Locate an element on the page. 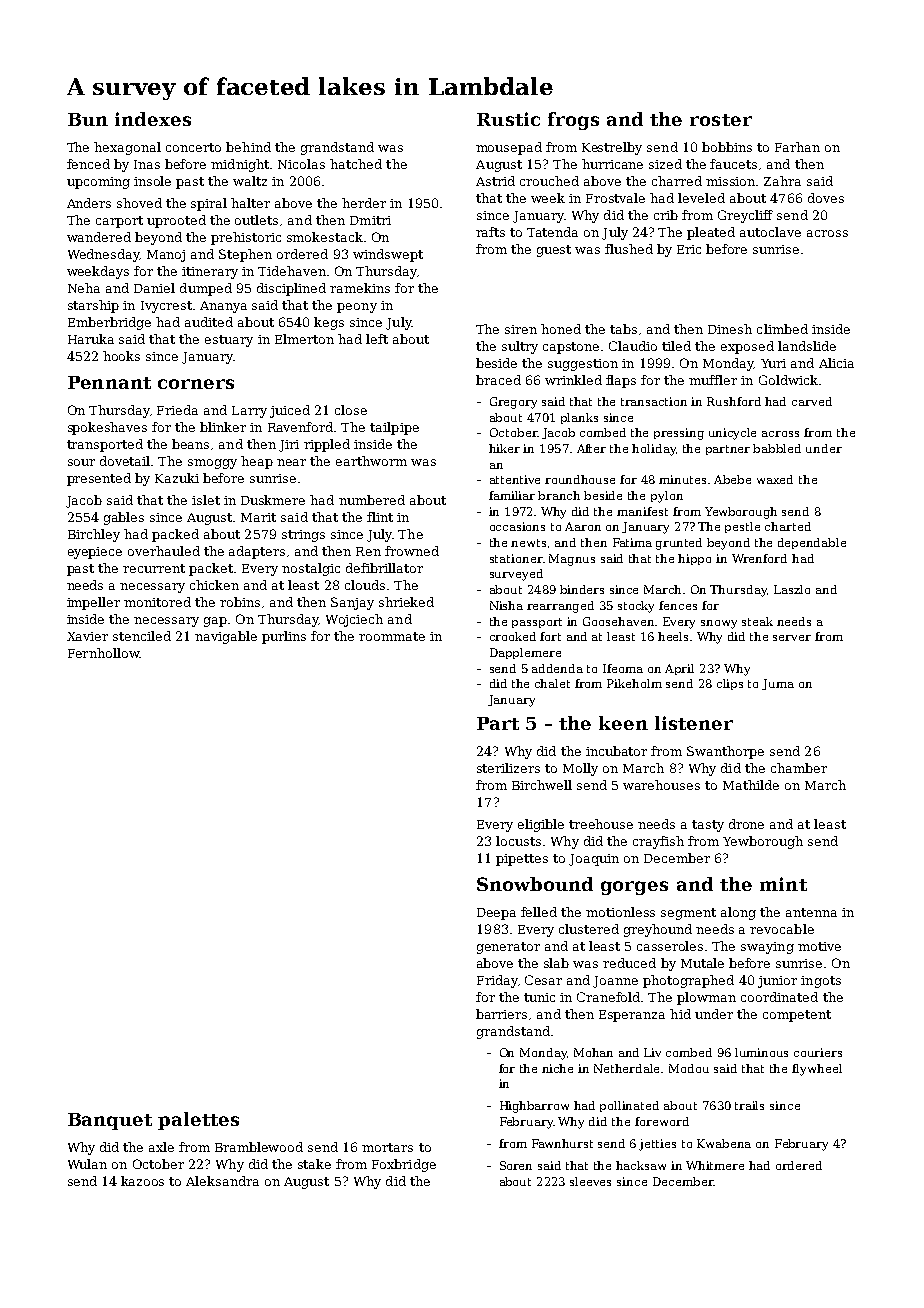 The width and height of the page is (924, 1308). monitored is located at coordinates (157, 602).
